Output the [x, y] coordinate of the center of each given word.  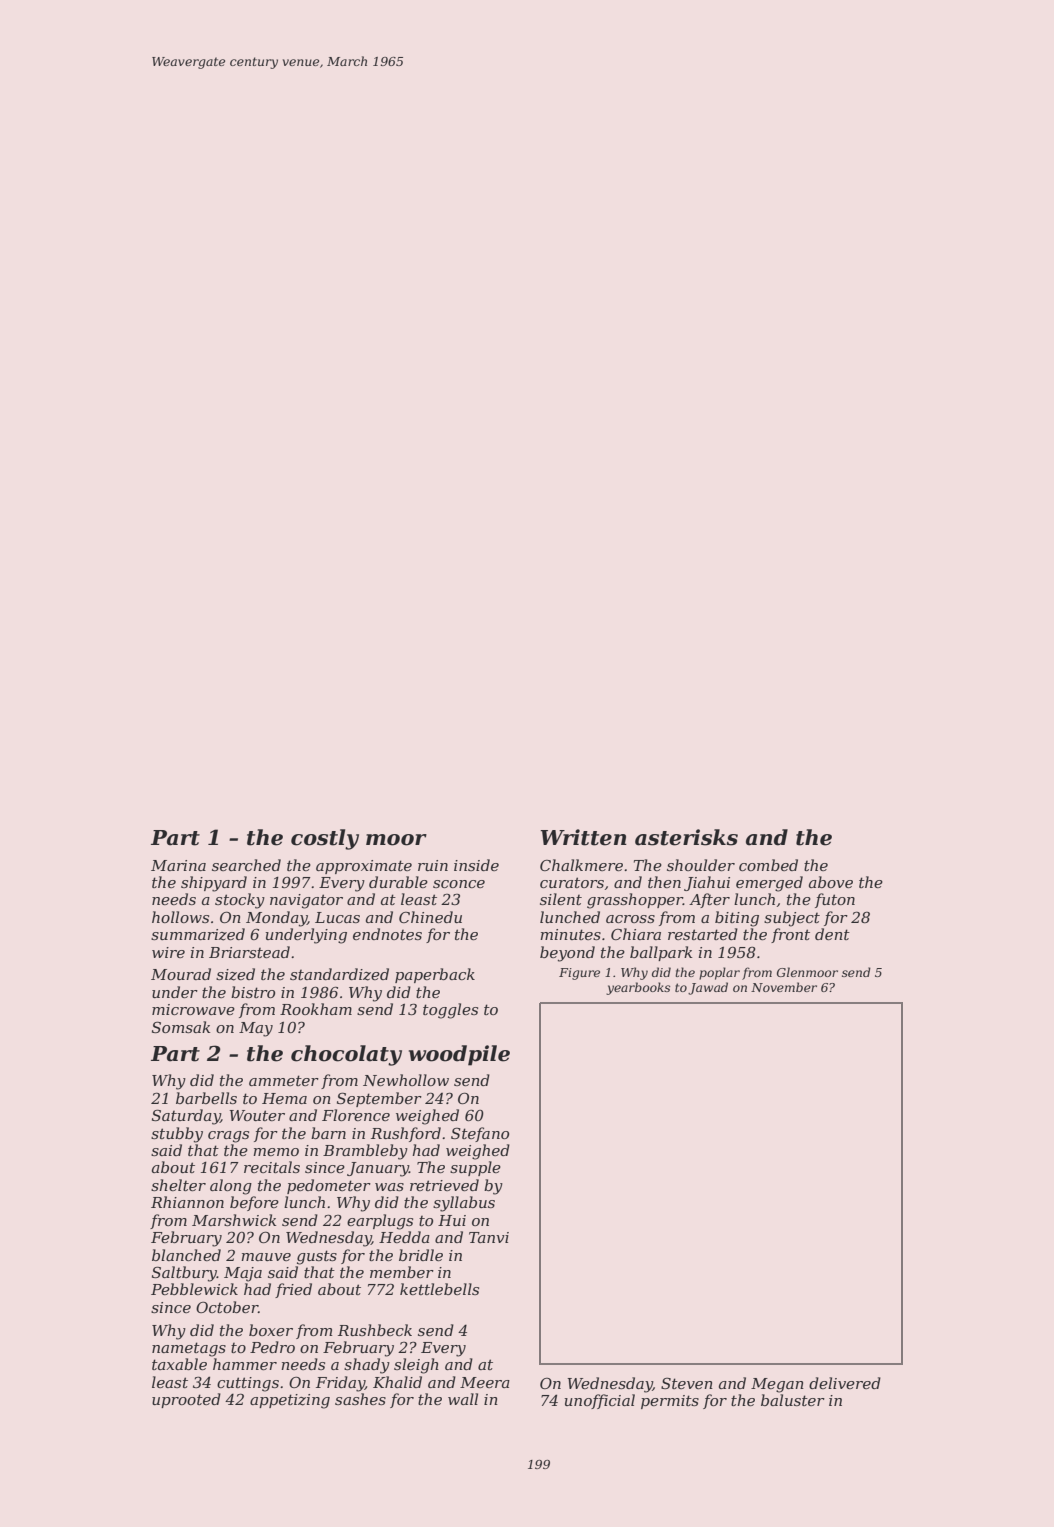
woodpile [459, 1055]
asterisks [686, 837]
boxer [271, 1330]
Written [583, 837]
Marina [178, 865]
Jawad [708, 988]
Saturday [186, 1117]
